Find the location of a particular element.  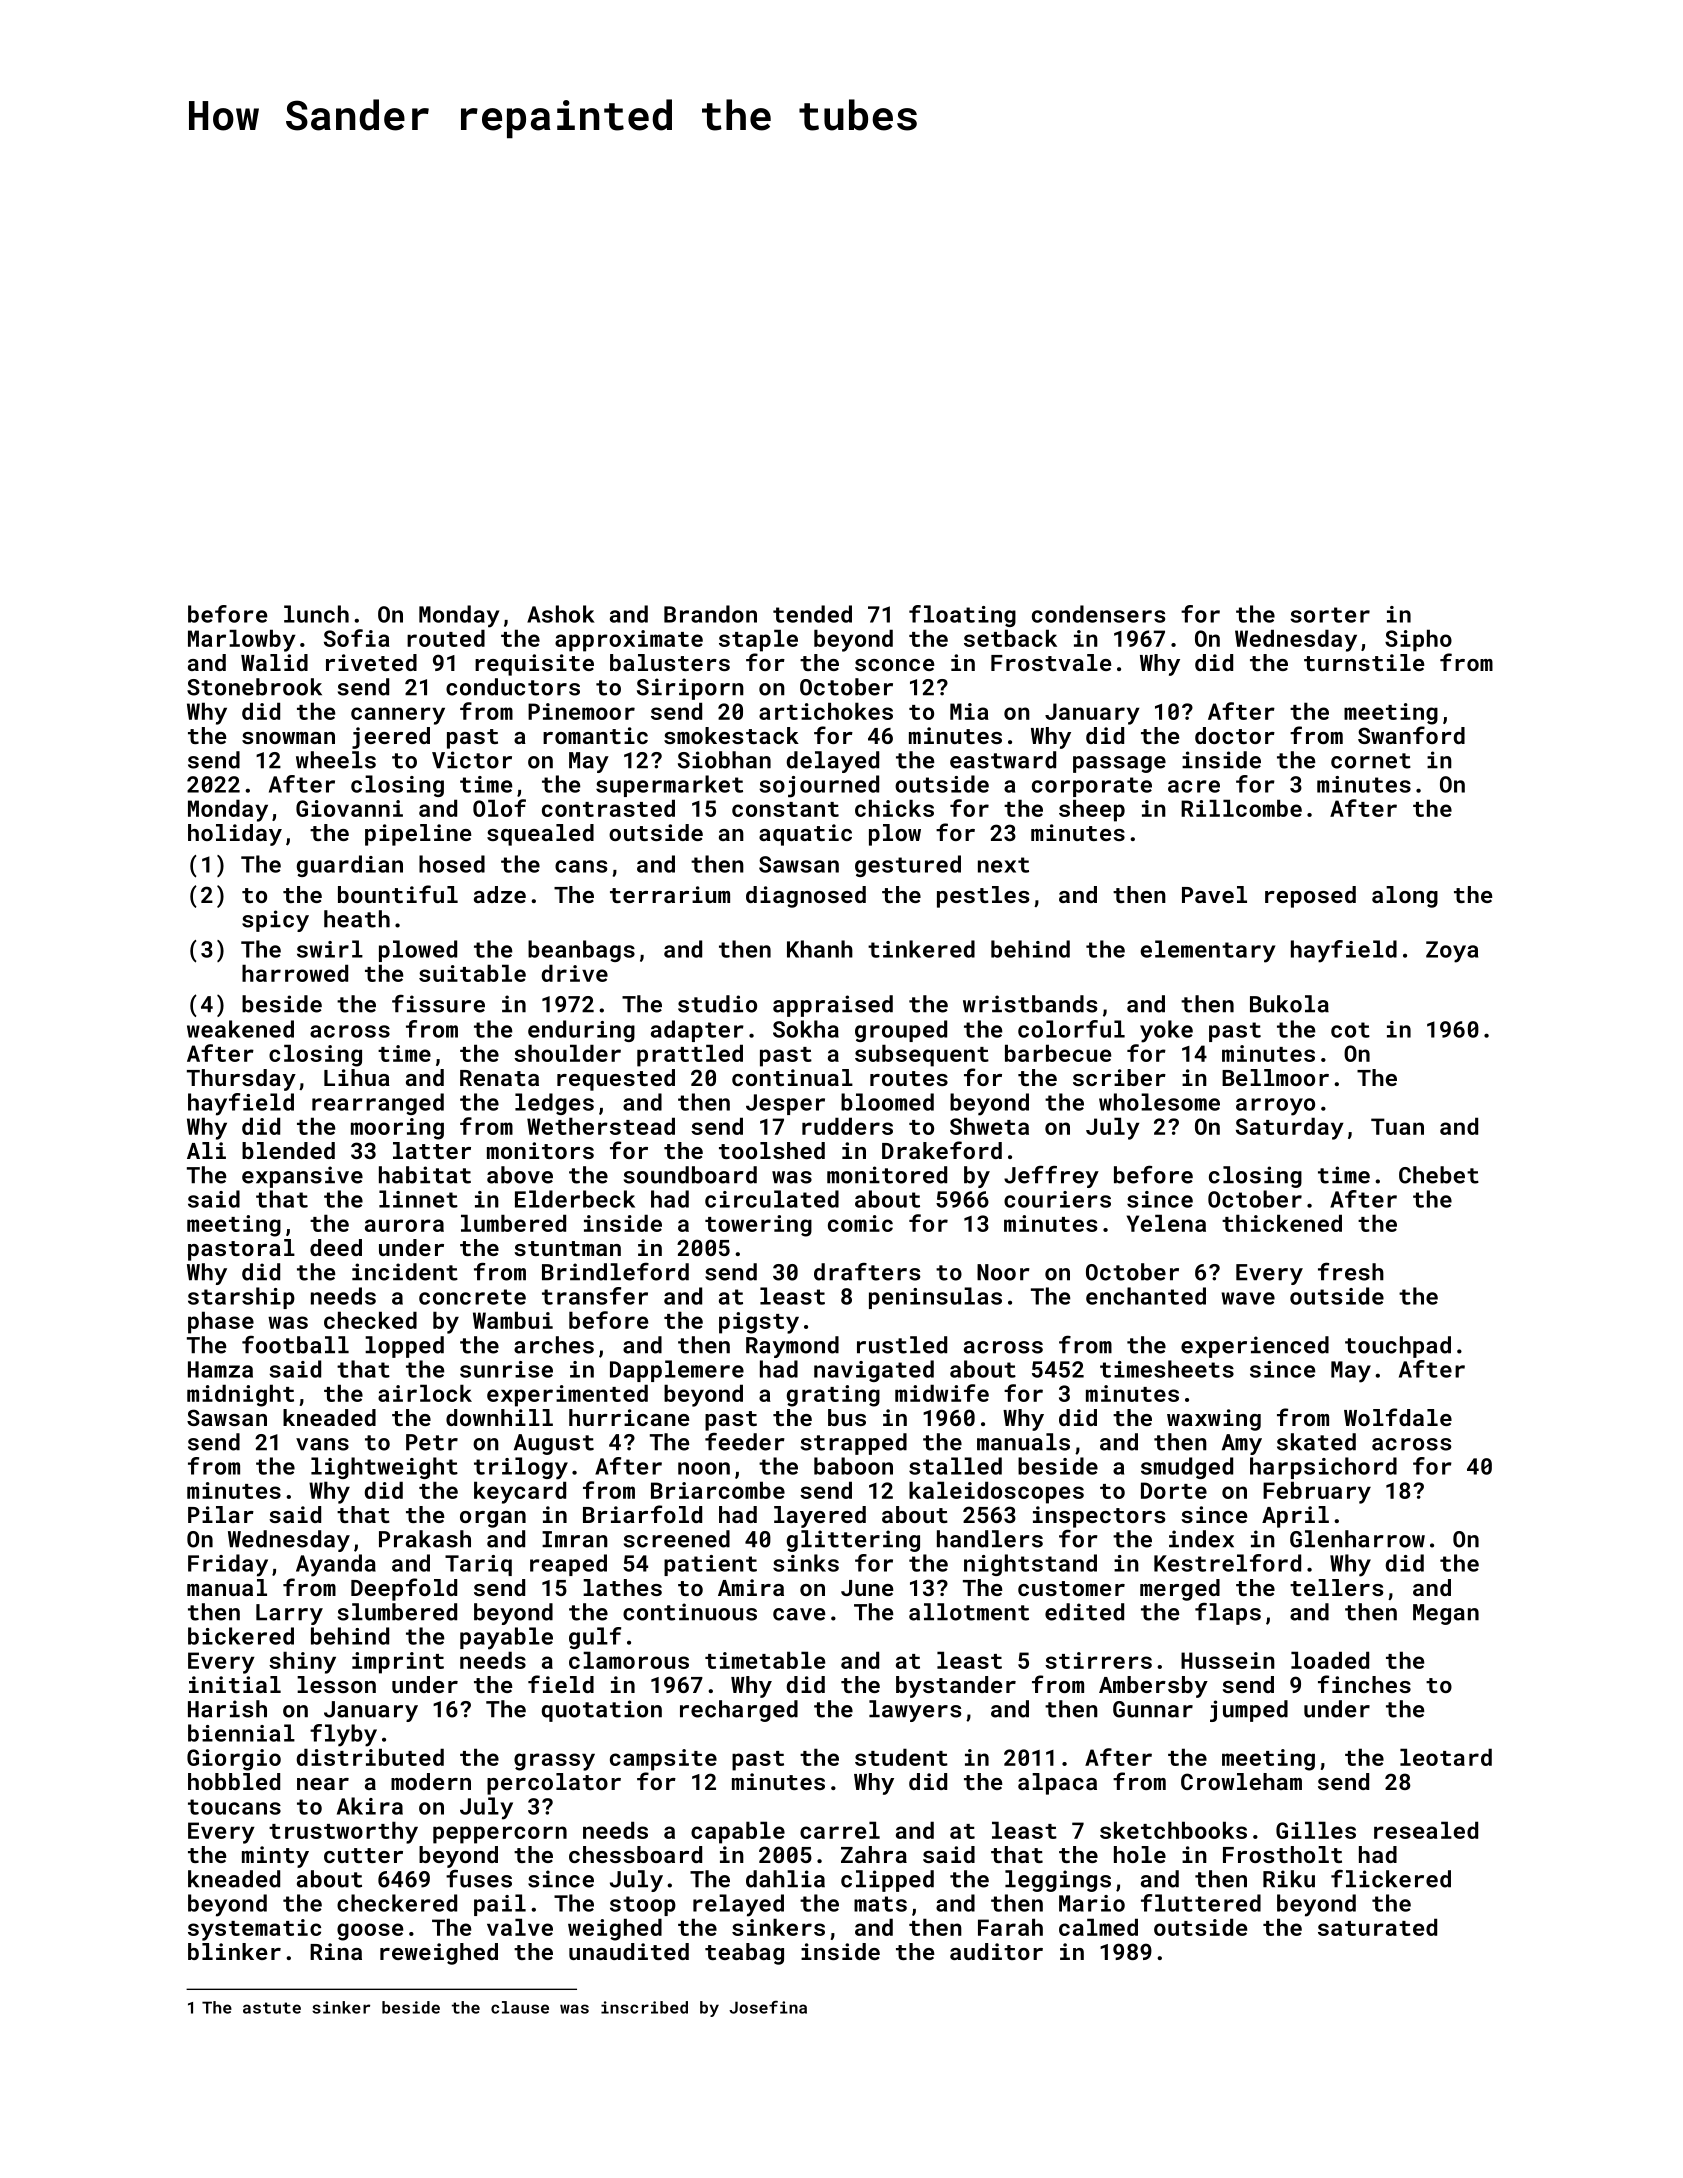

Drakeford is located at coordinates (942, 1150).
